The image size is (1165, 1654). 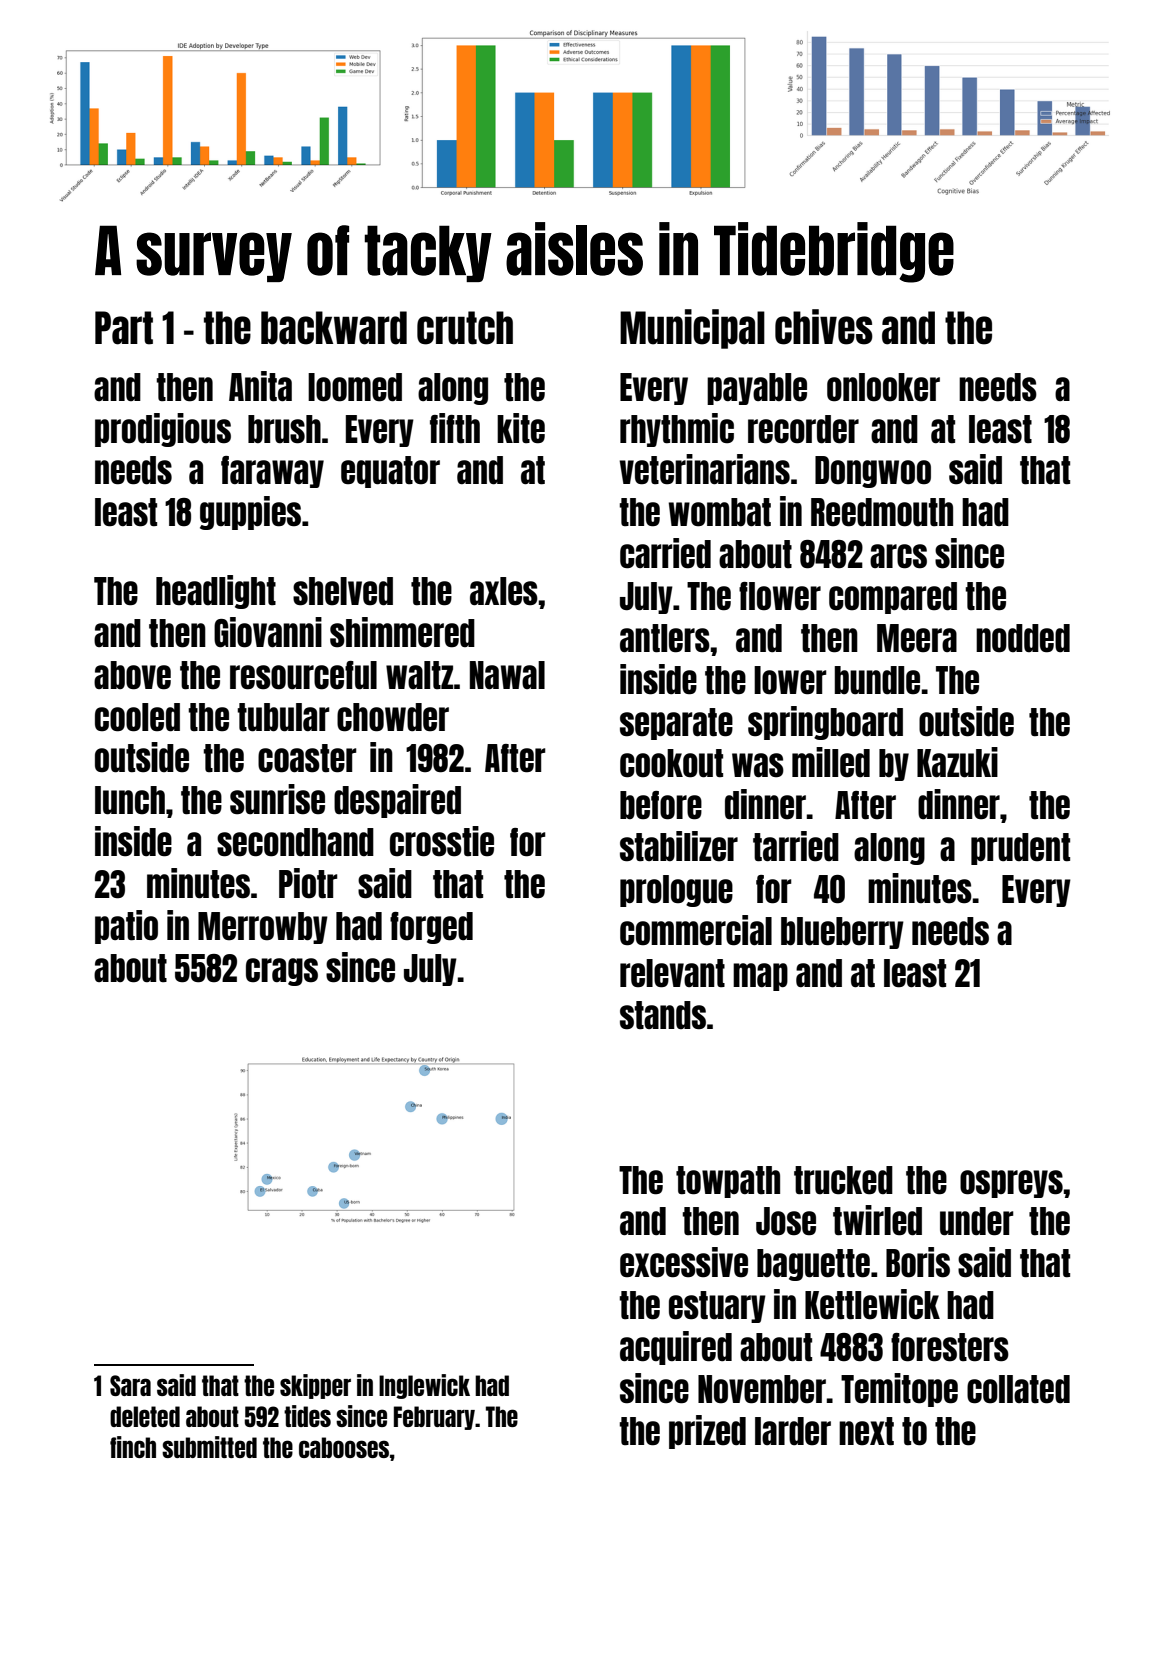 What do you see at coordinates (521, 428) in the image?
I see `kite` at bounding box center [521, 428].
